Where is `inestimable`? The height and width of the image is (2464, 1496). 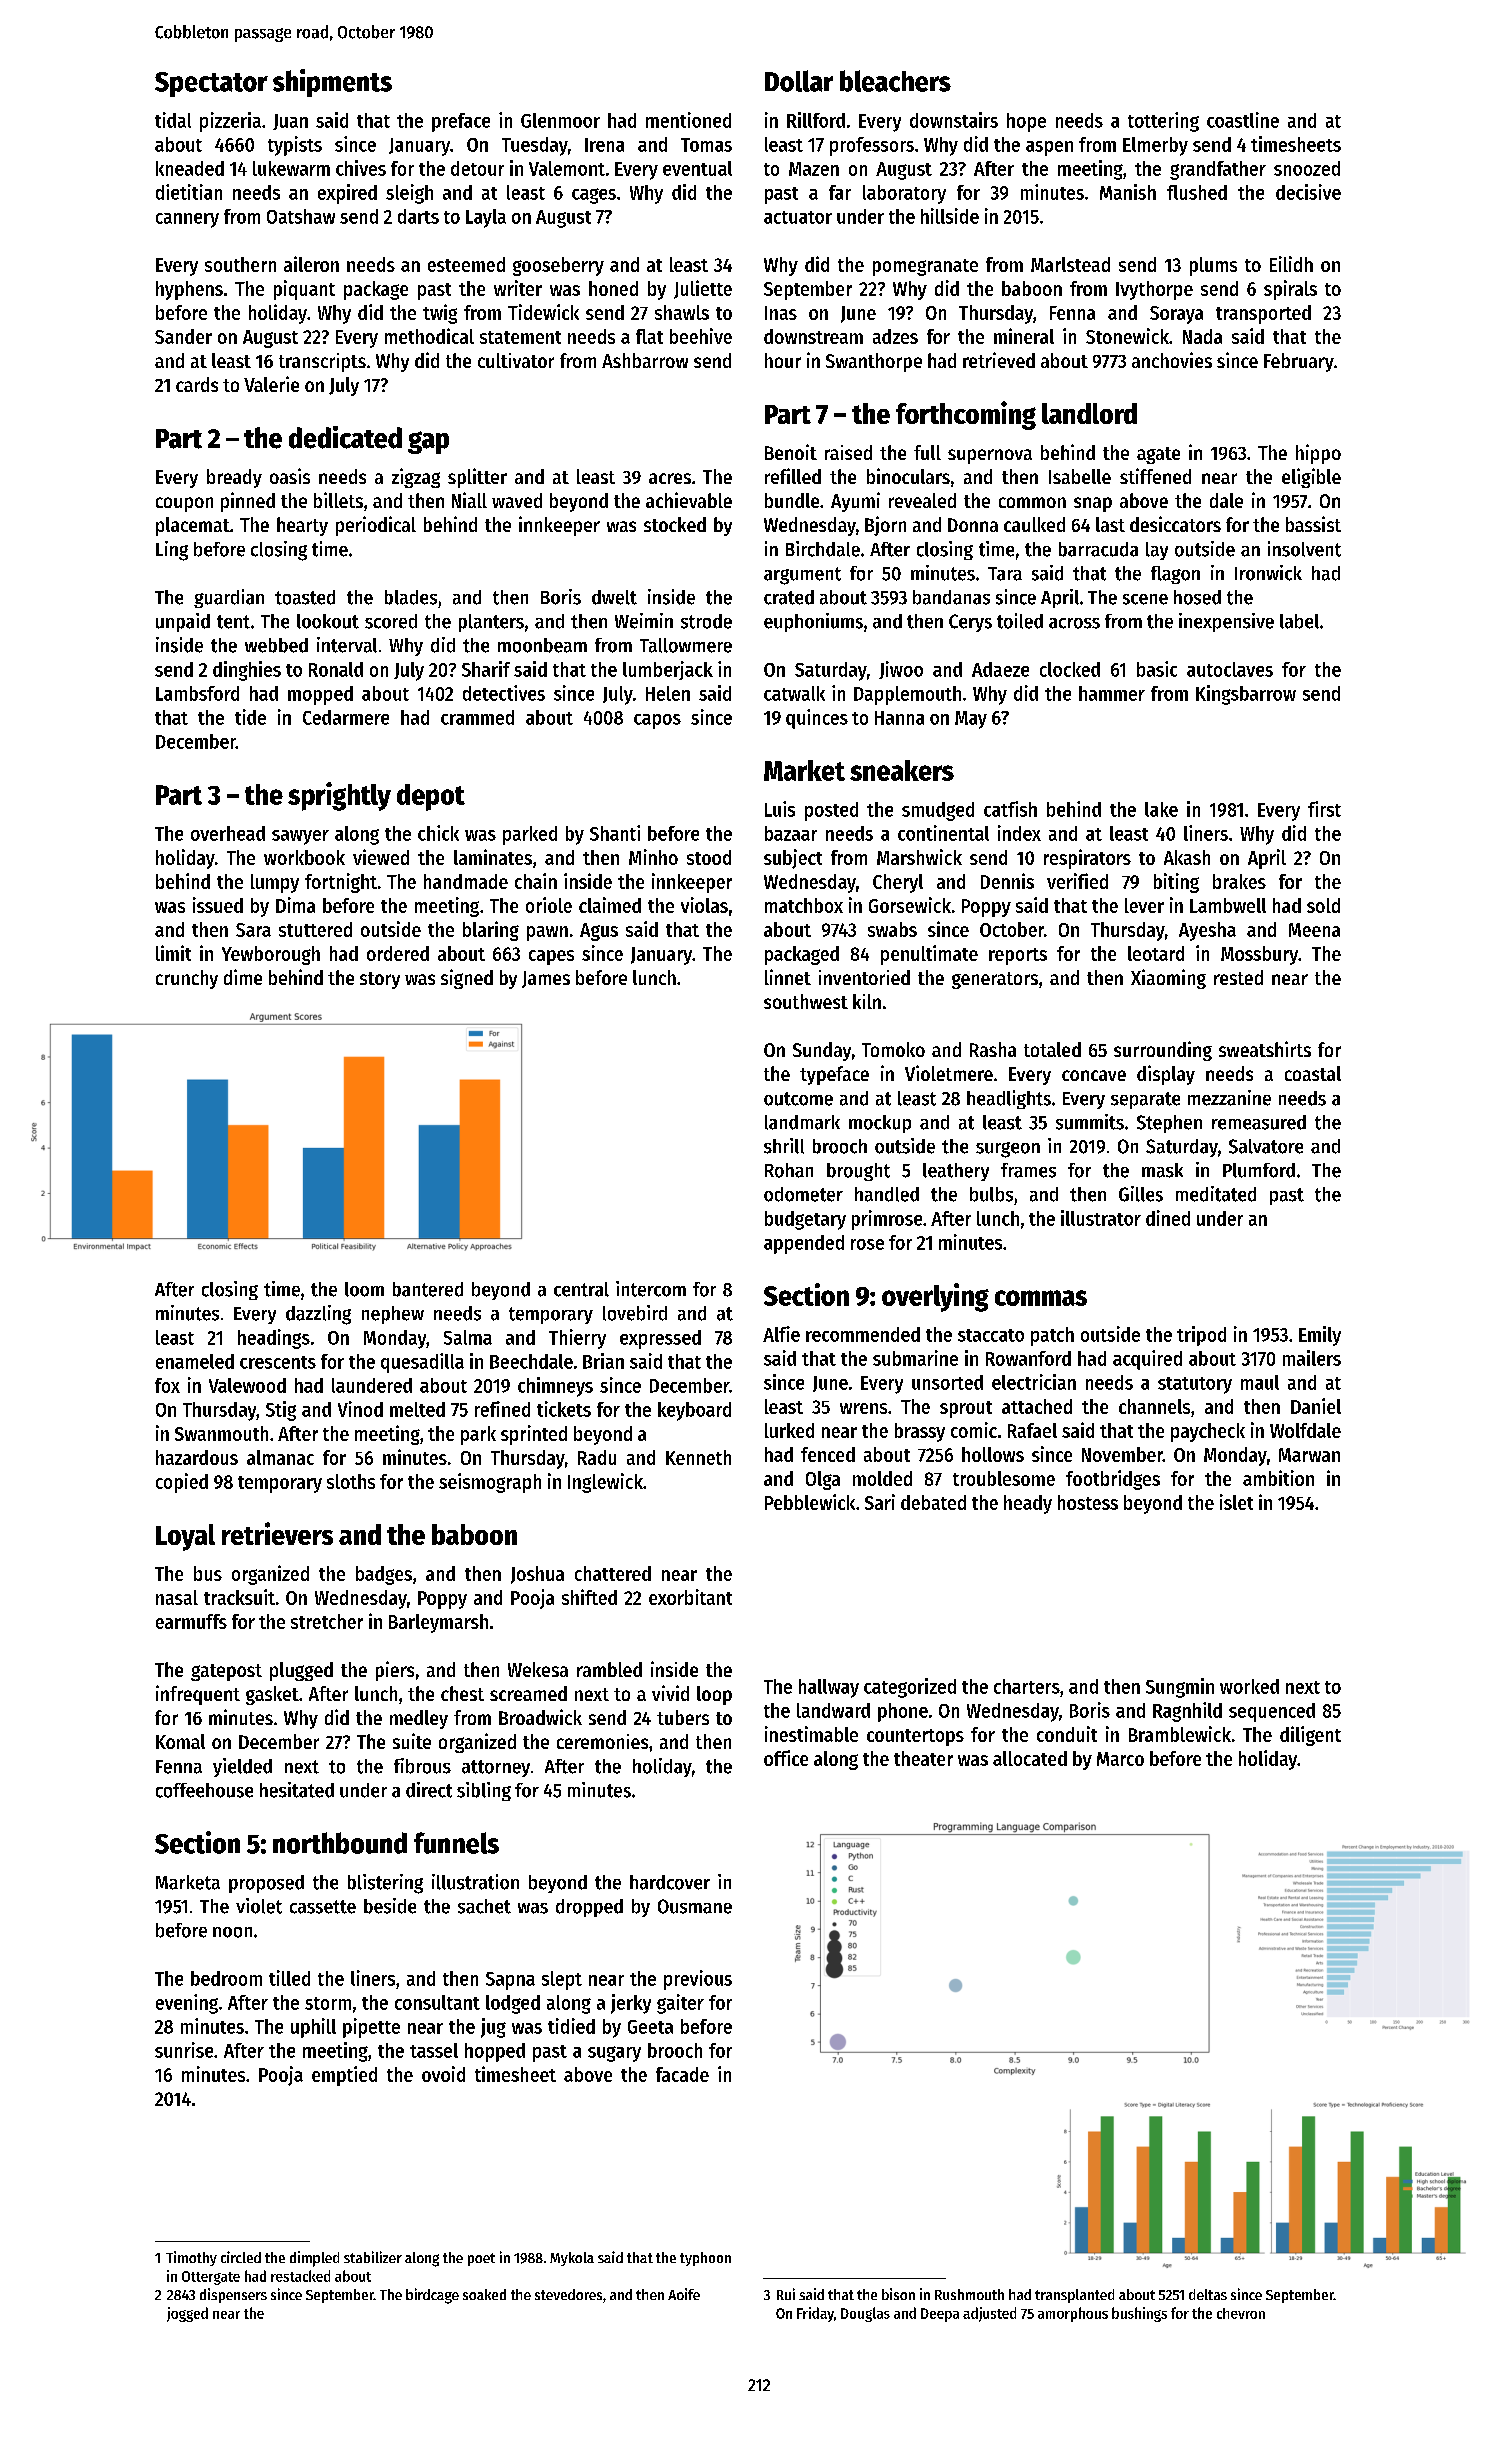
inestimable is located at coordinates (811, 1734).
